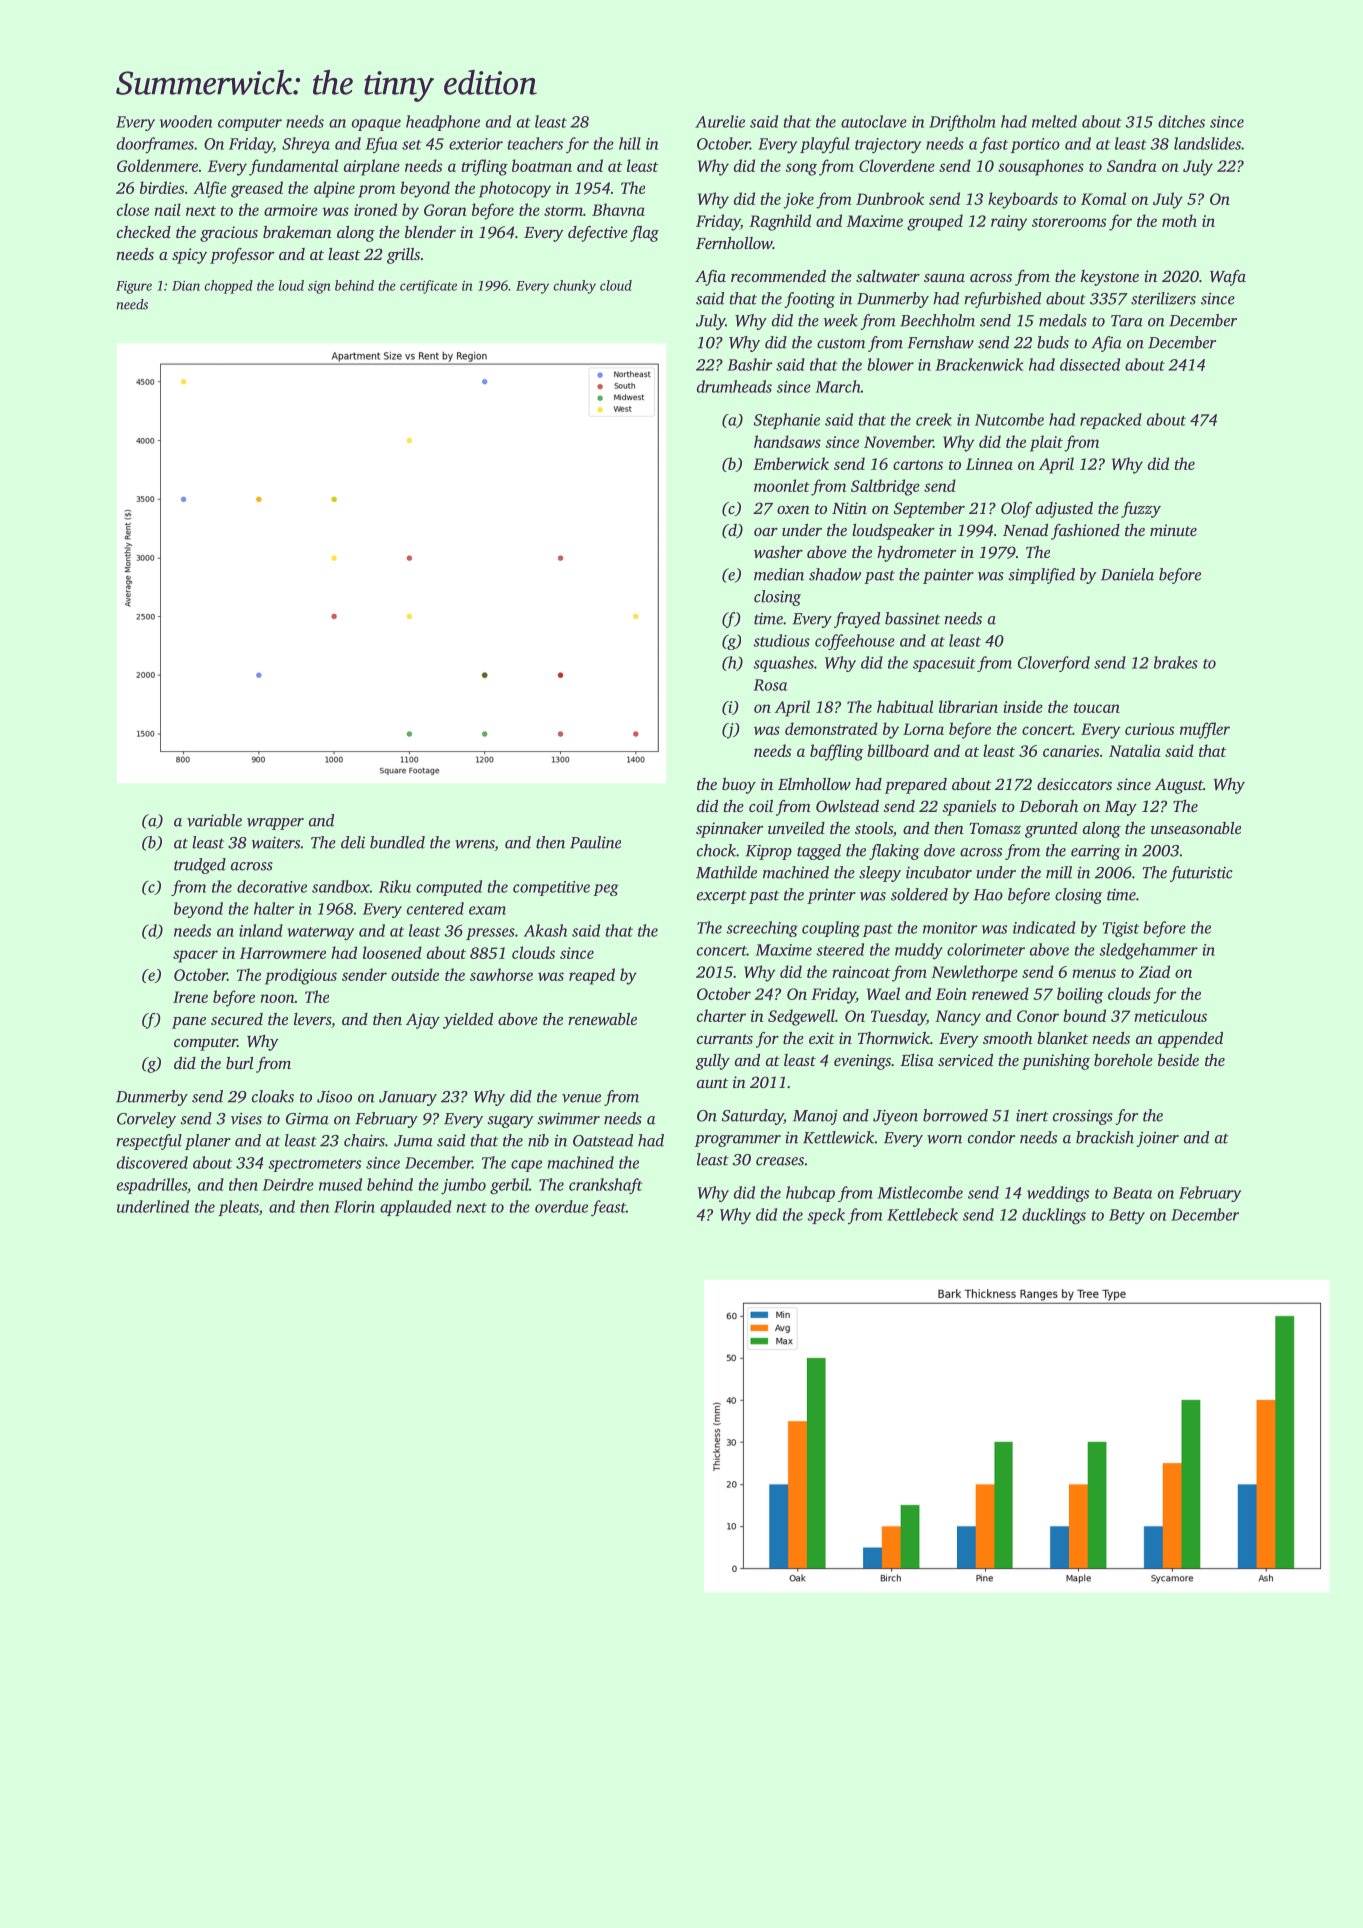 Image resolution: width=1363 pixels, height=1928 pixels. What do you see at coordinates (134, 287) in the page?
I see `Figure` at bounding box center [134, 287].
